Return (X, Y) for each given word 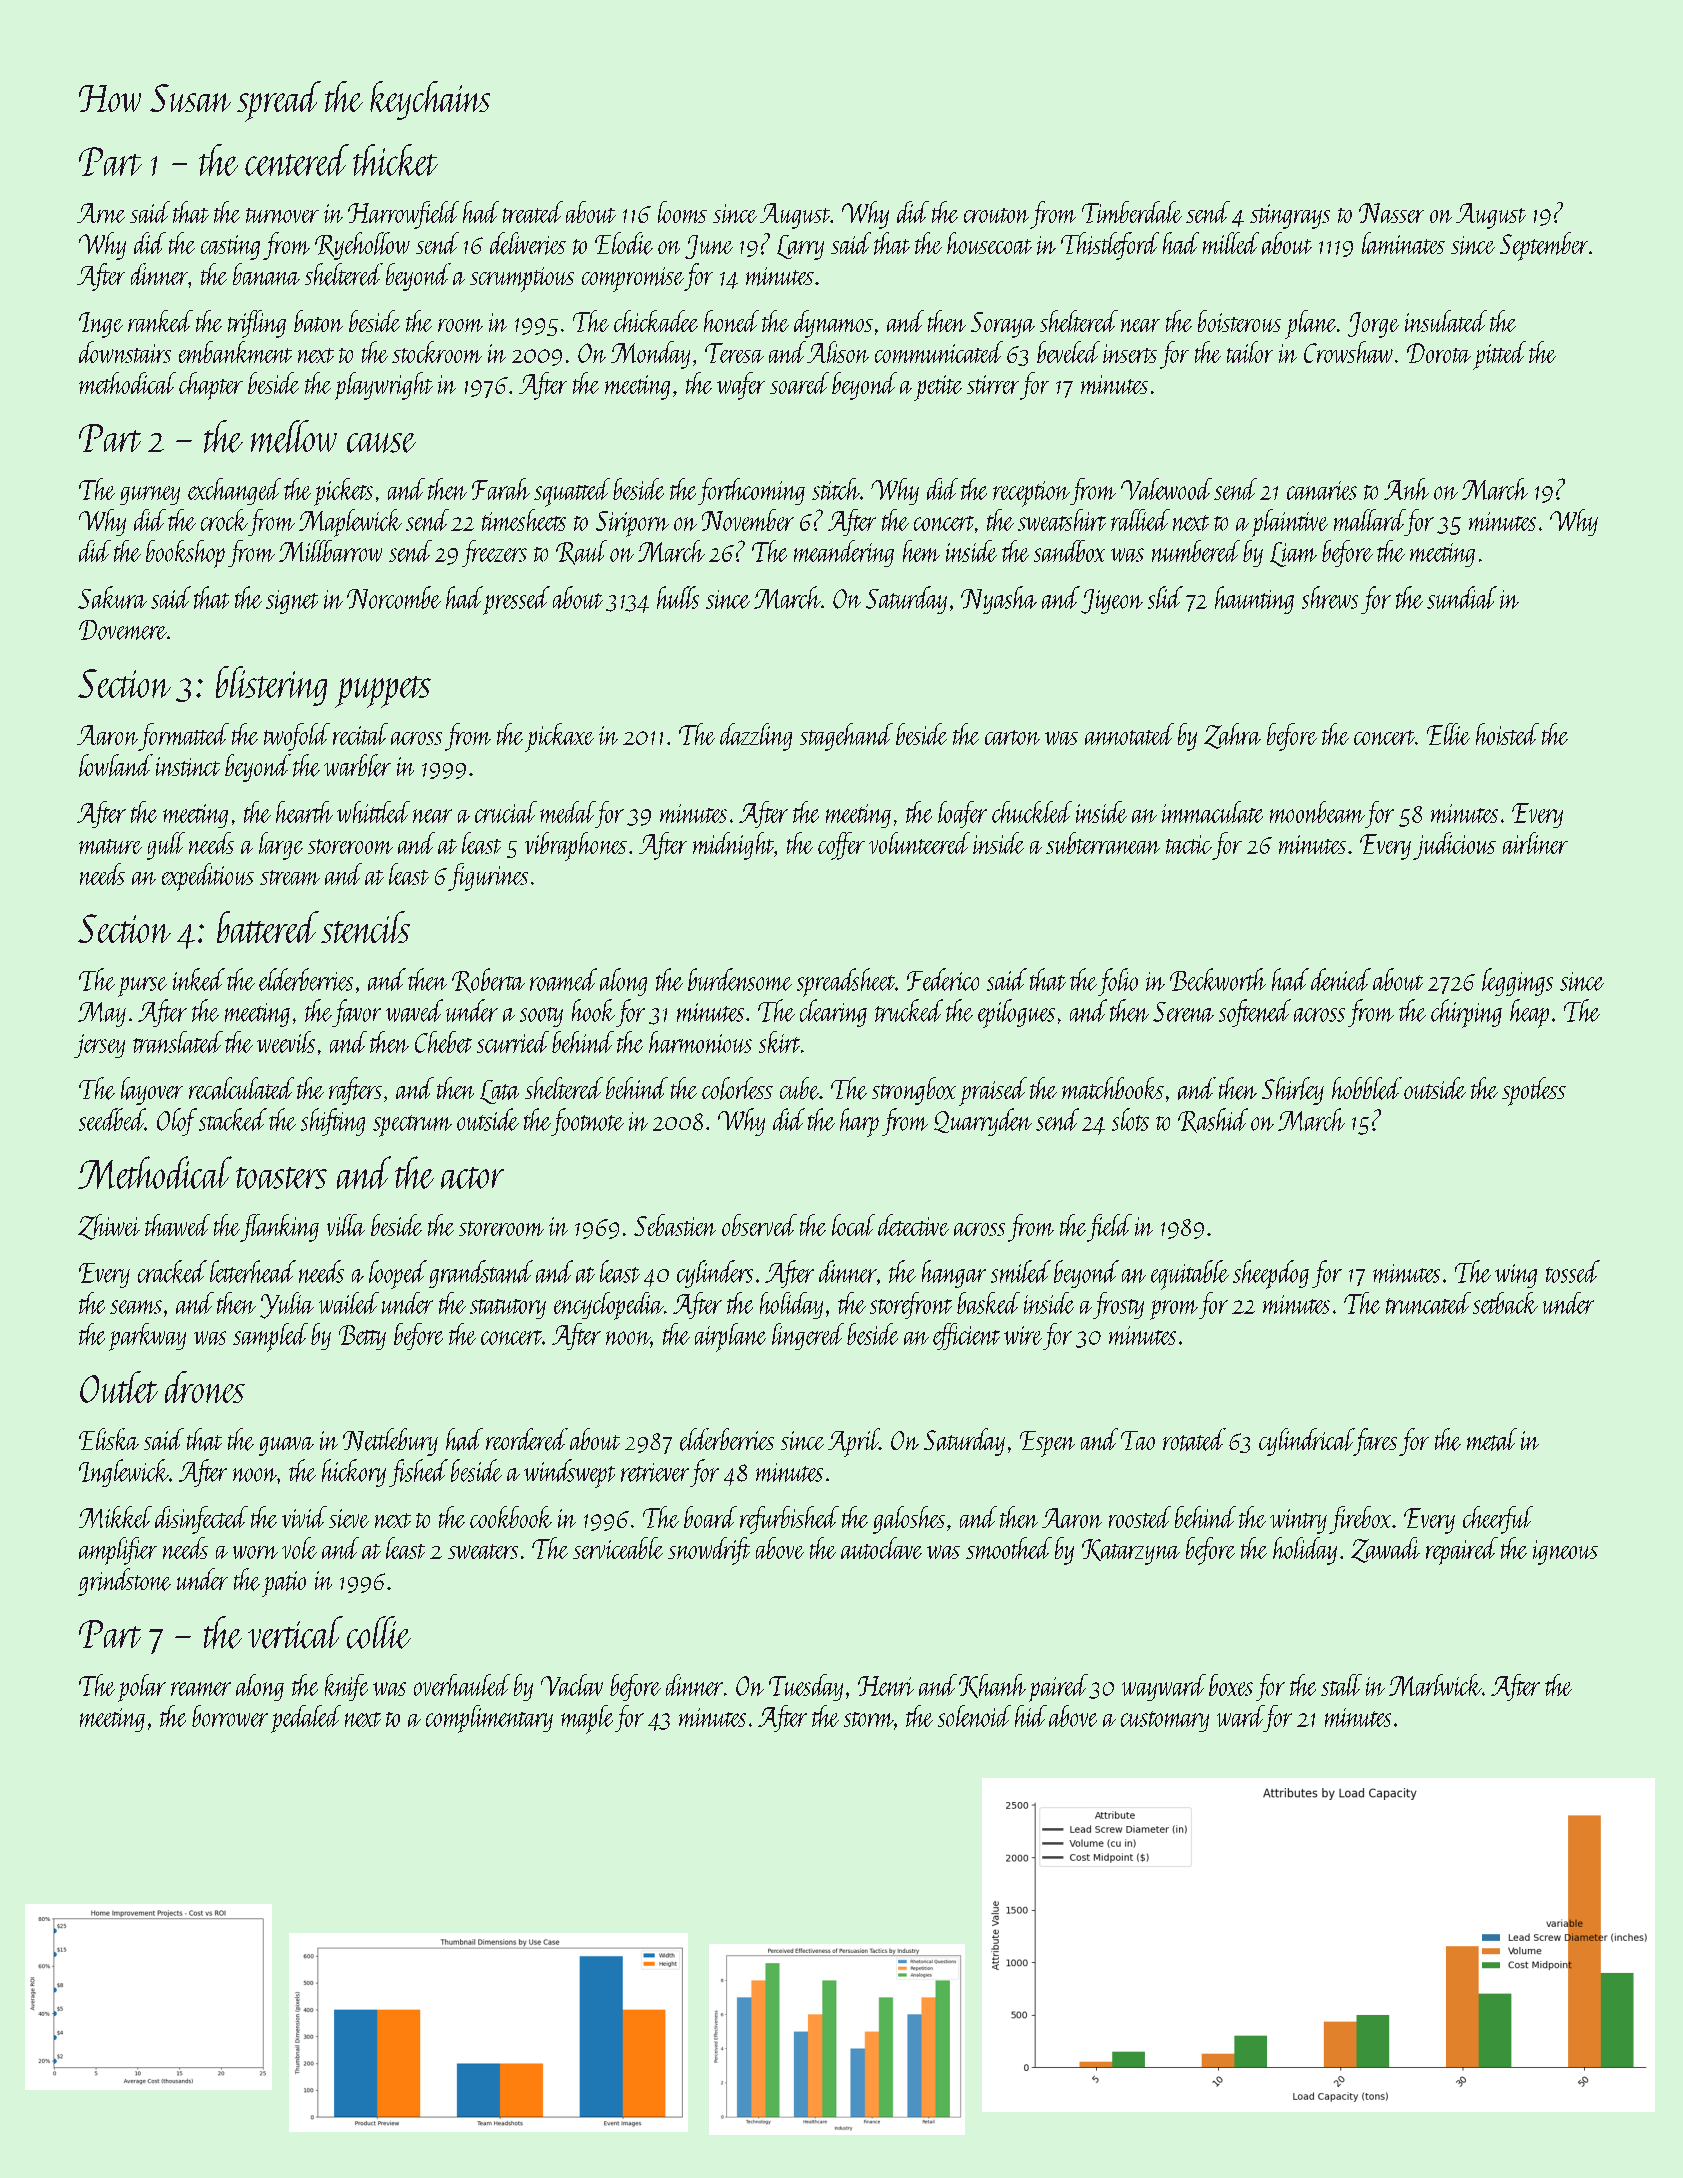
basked (988, 1303)
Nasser (1391, 213)
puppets (383, 692)
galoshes (909, 1520)
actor (472, 1178)
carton (1012, 737)
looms (682, 212)
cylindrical (1306, 1442)
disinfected (201, 1520)
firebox (1360, 1520)
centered (297, 160)
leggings (1517, 982)
